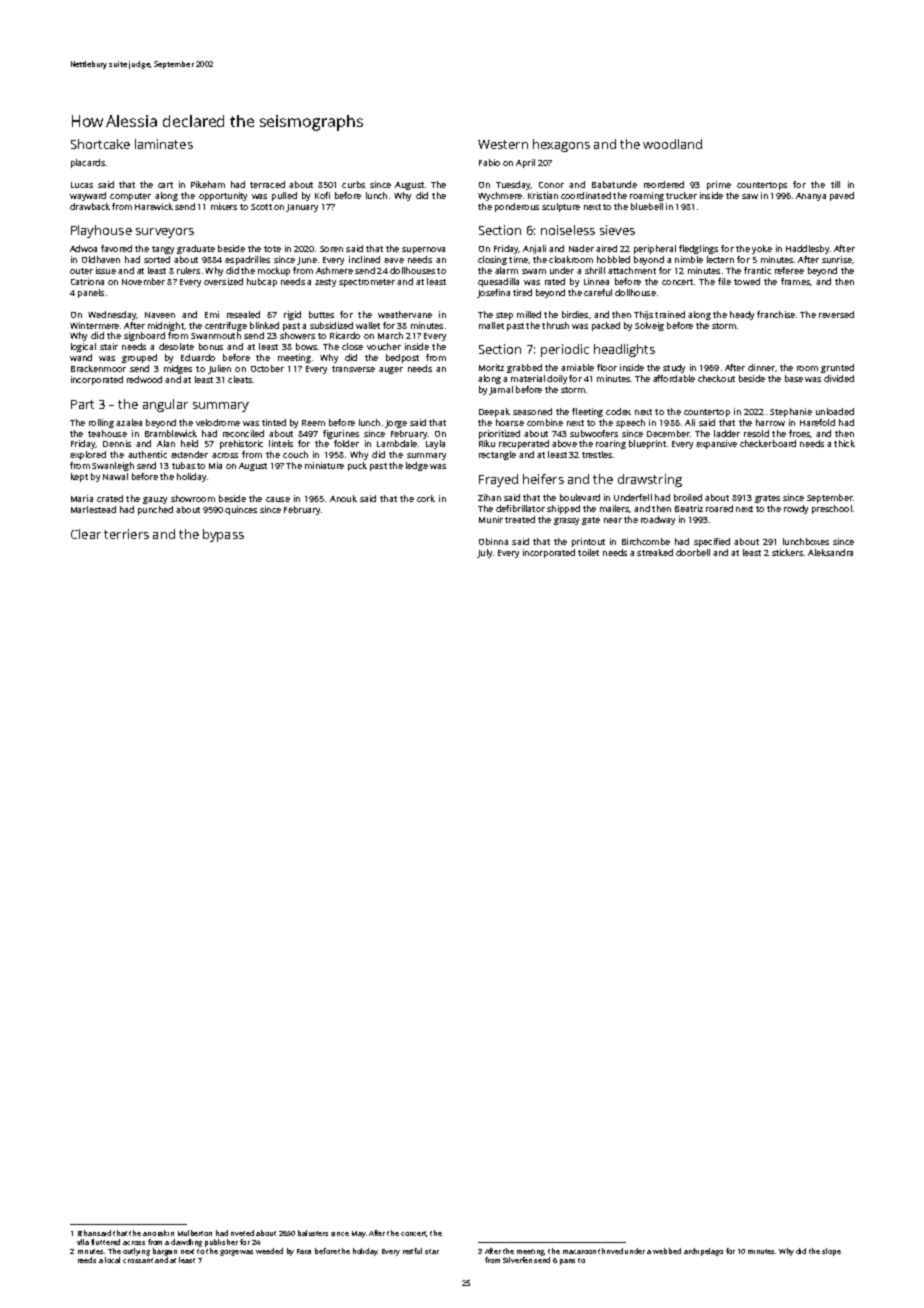 This page has width=924, height=1308. What do you see at coordinates (359, 1234) in the page?
I see `May` at bounding box center [359, 1234].
